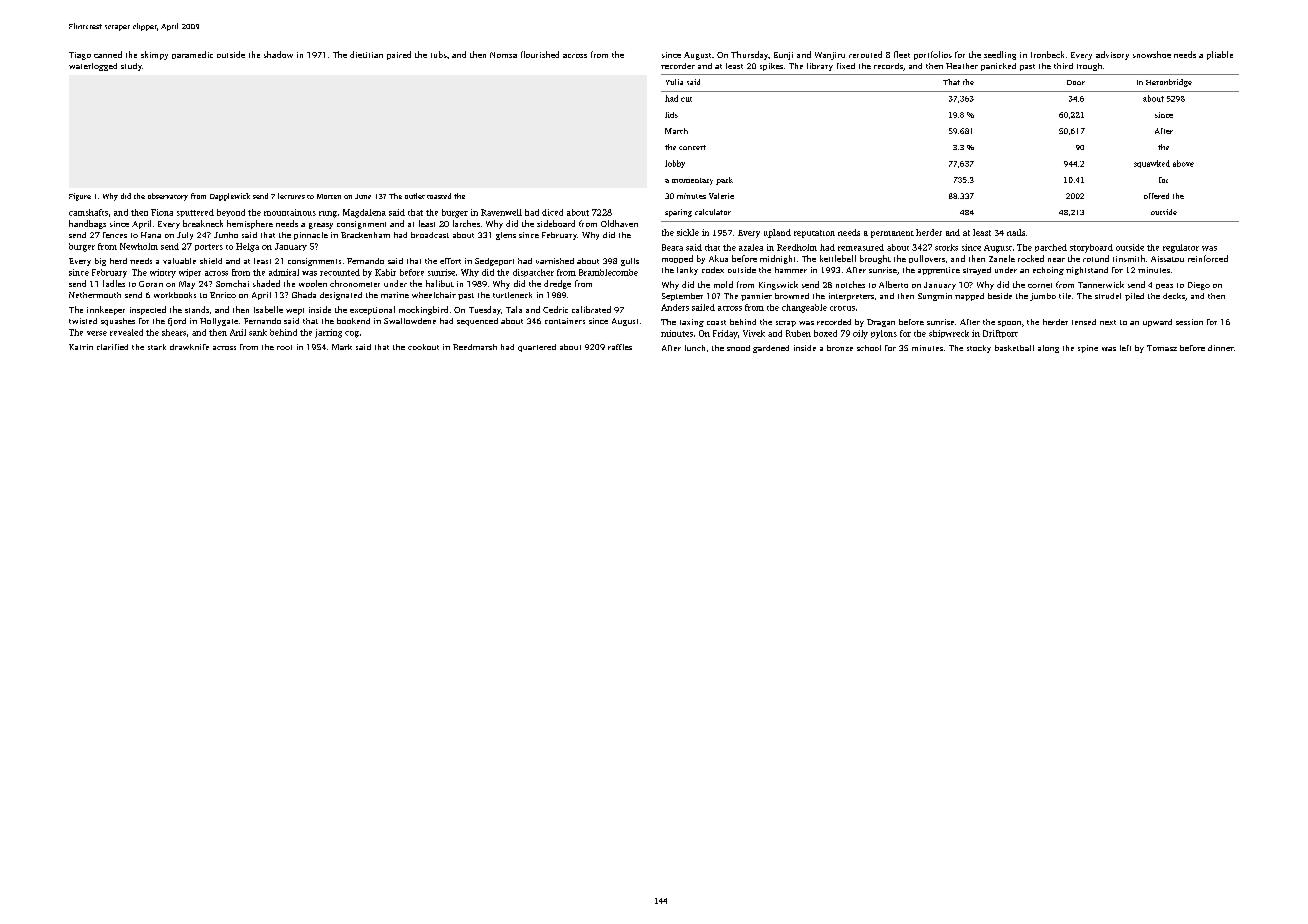 This screenshot has height=924, width=1308. I want to click on snowshoe, so click(1152, 54).
